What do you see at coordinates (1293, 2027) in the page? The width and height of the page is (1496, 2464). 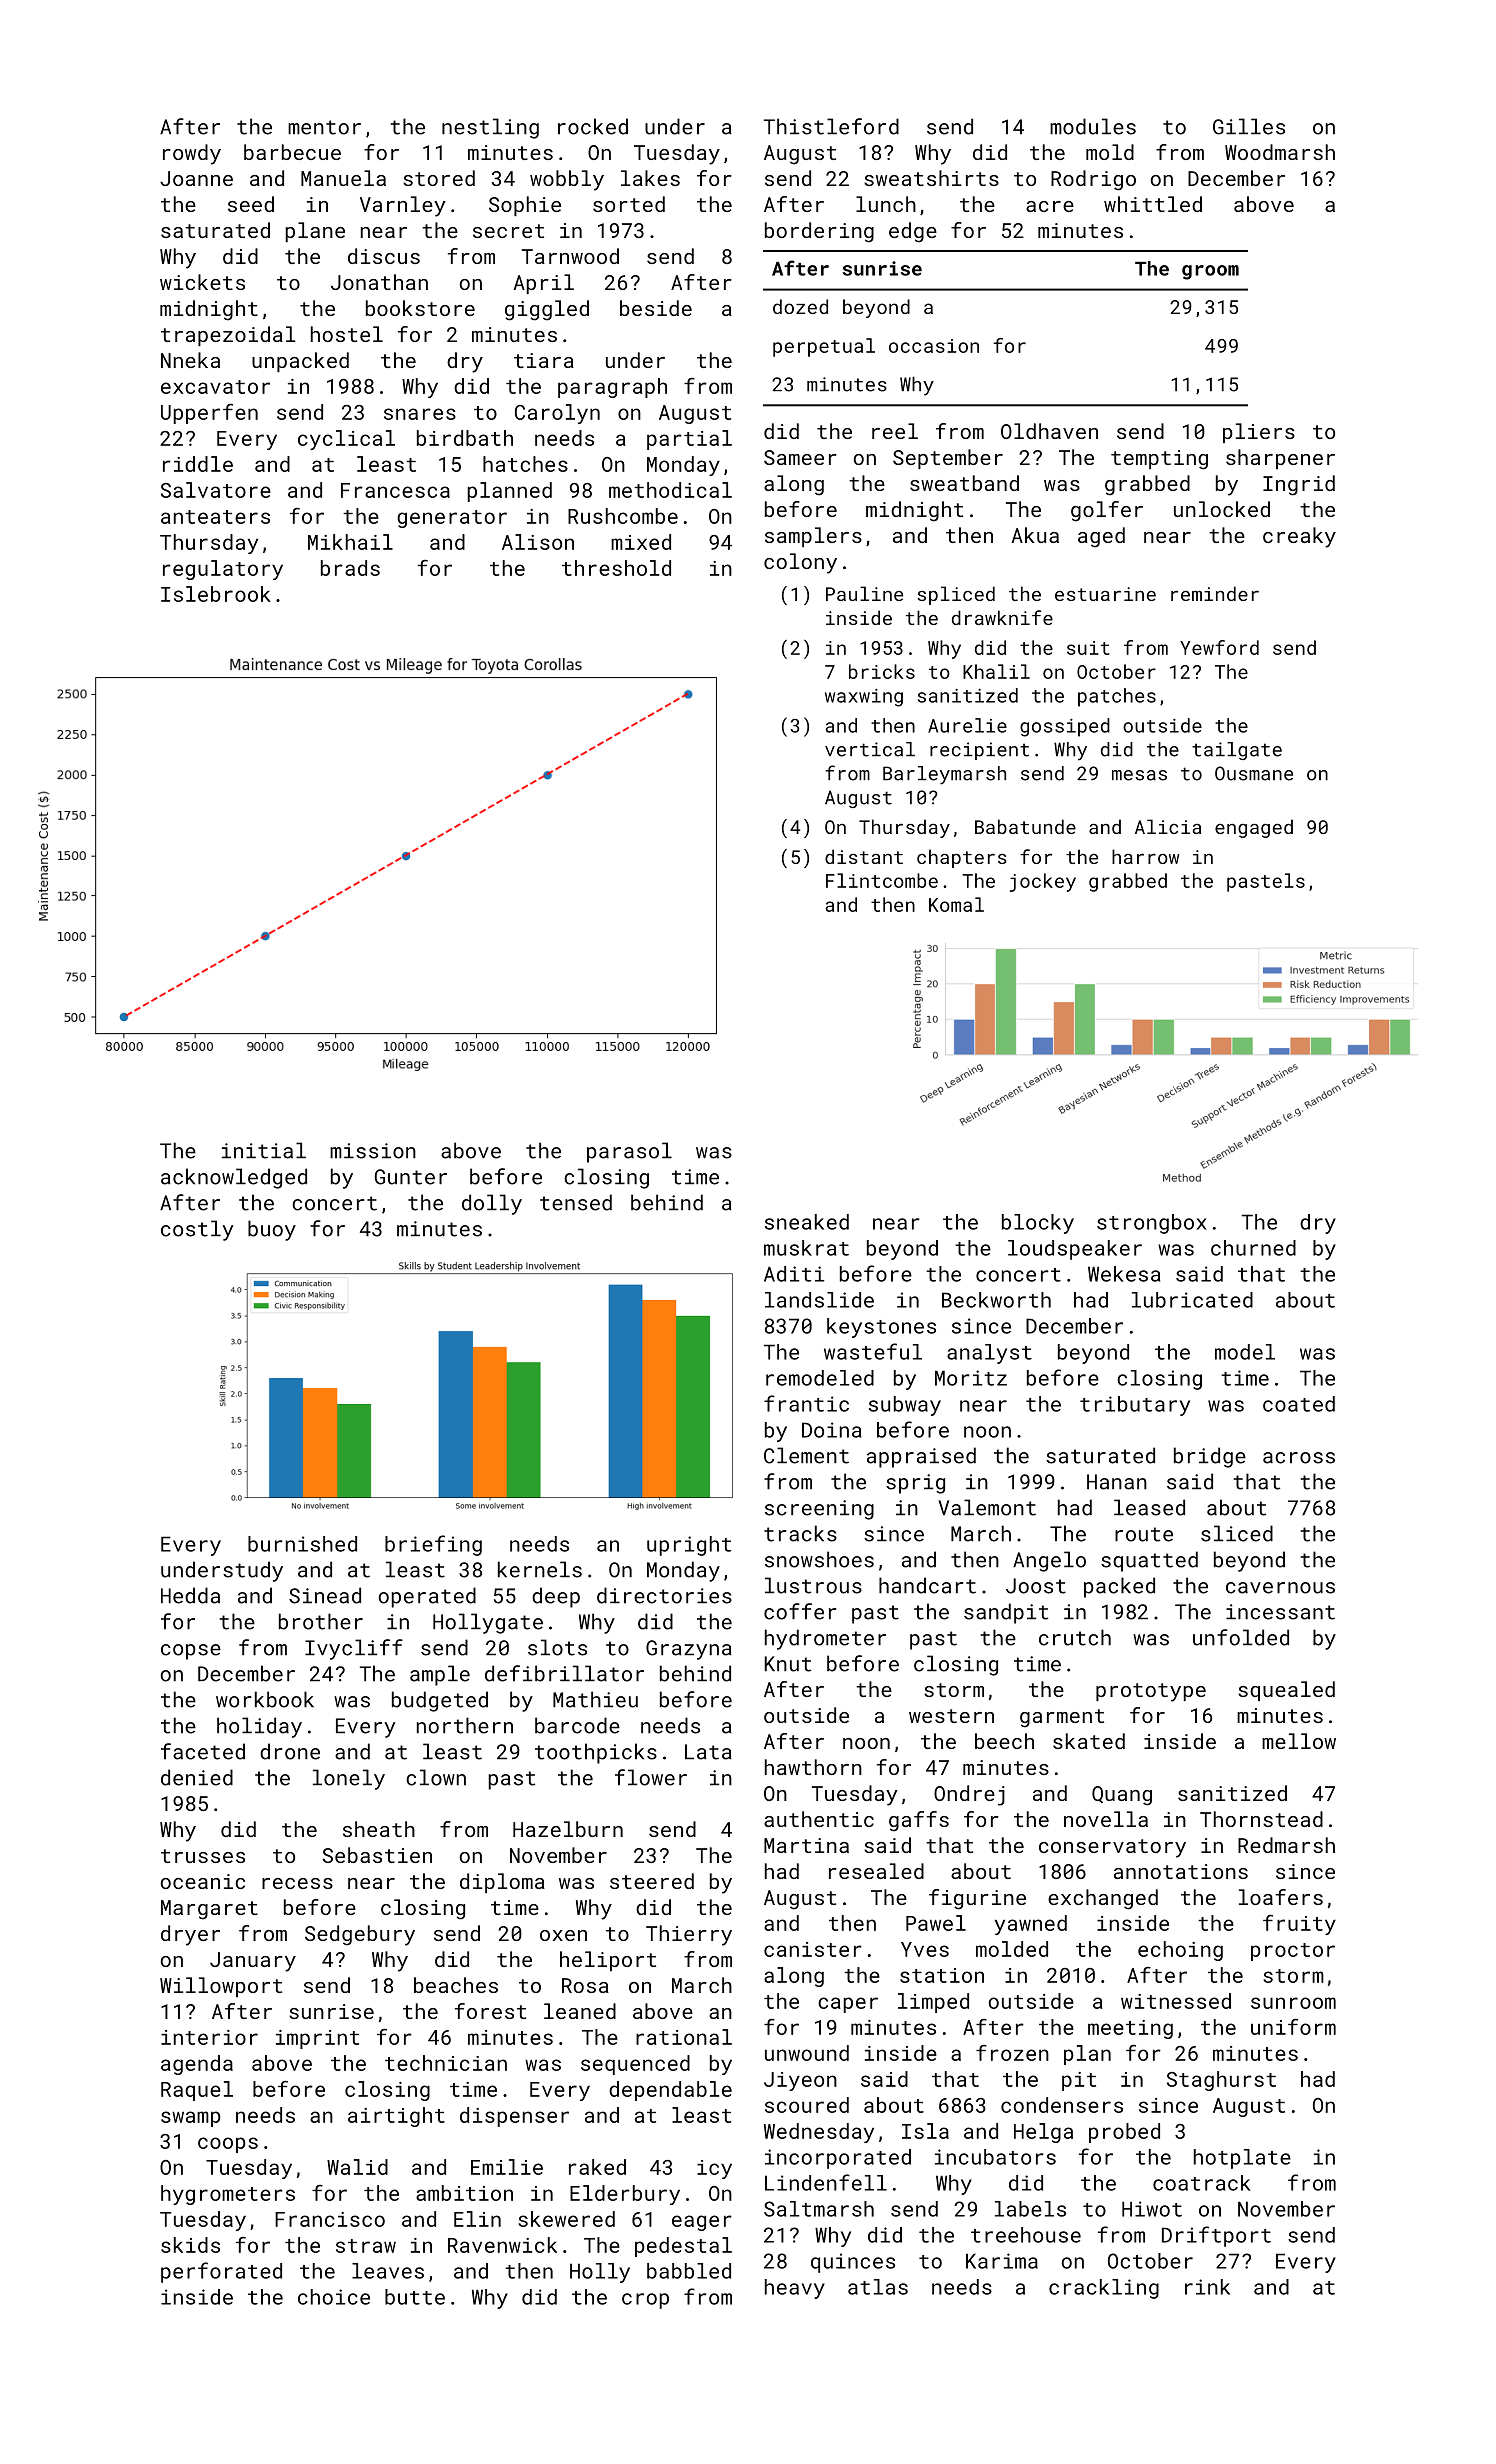 I see `uniform` at bounding box center [1293, 2027].
